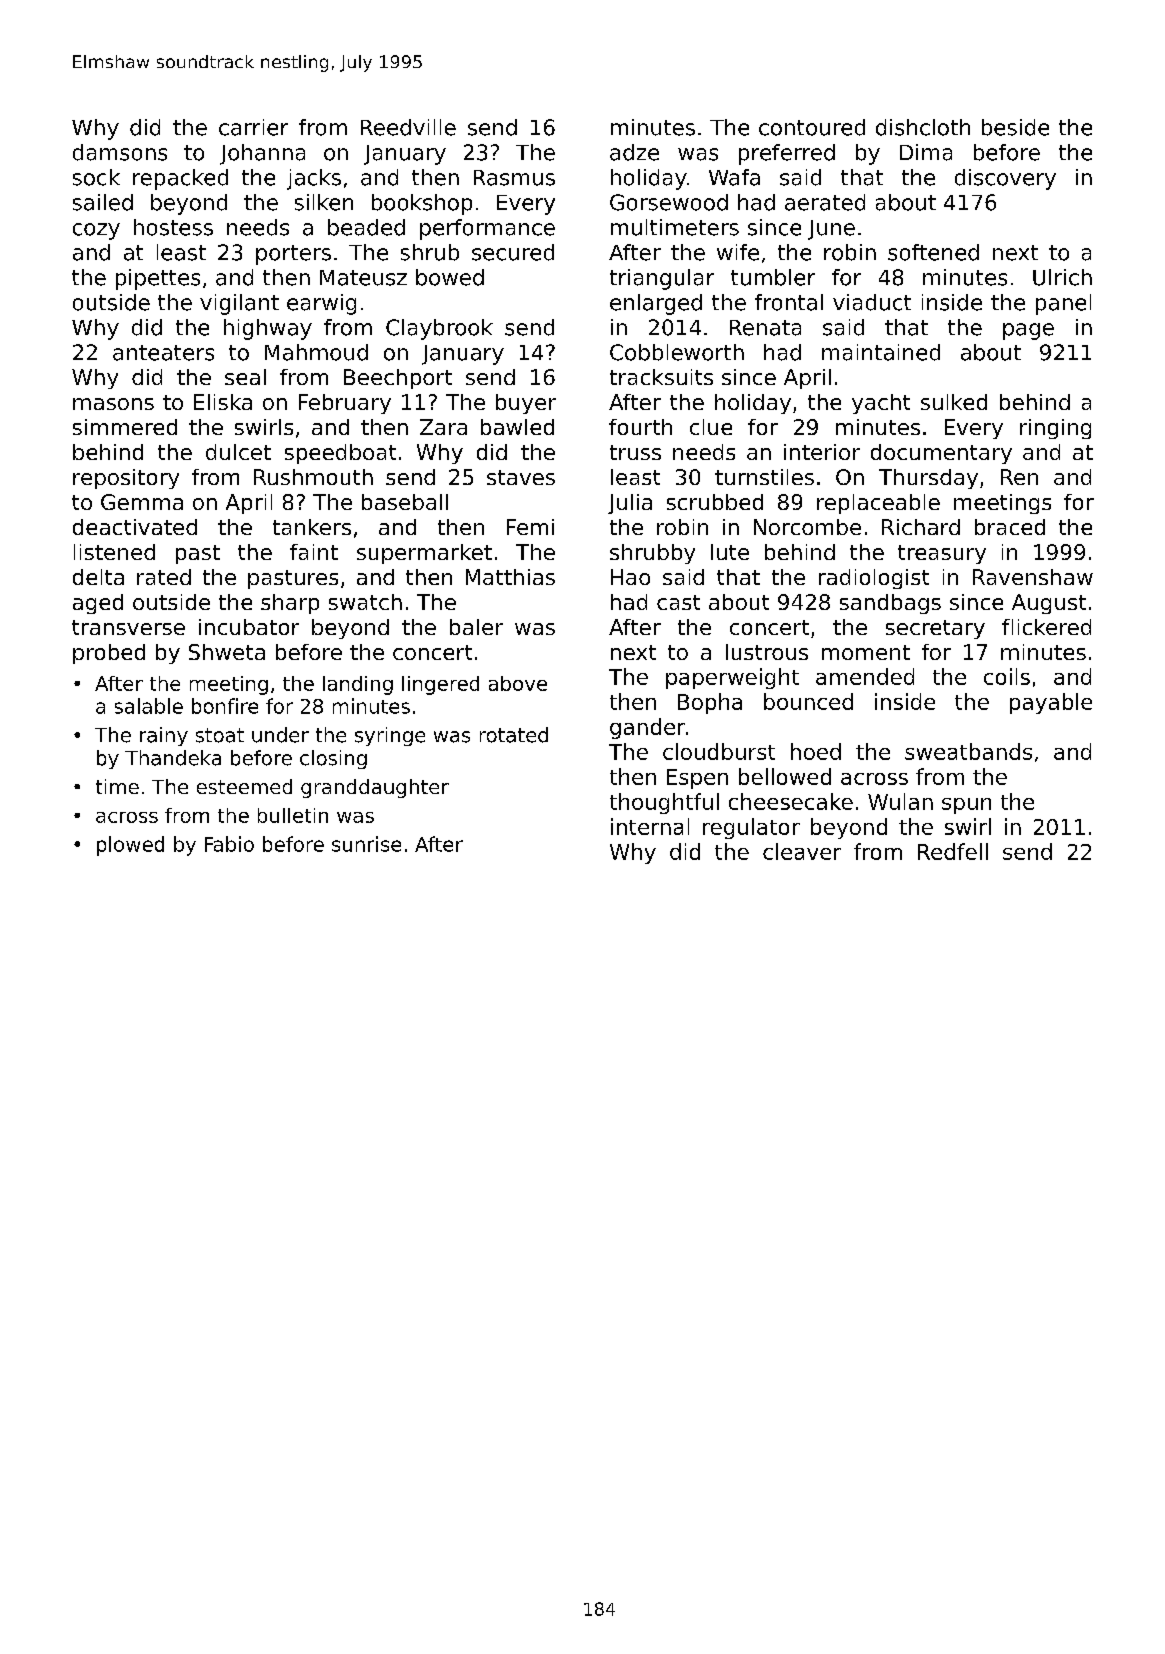 Image resolution: width=1165 pixels, height=1654 pixels. Describe the element at coordinates (408, 127) in the page. I see `Reedville` at that location.
